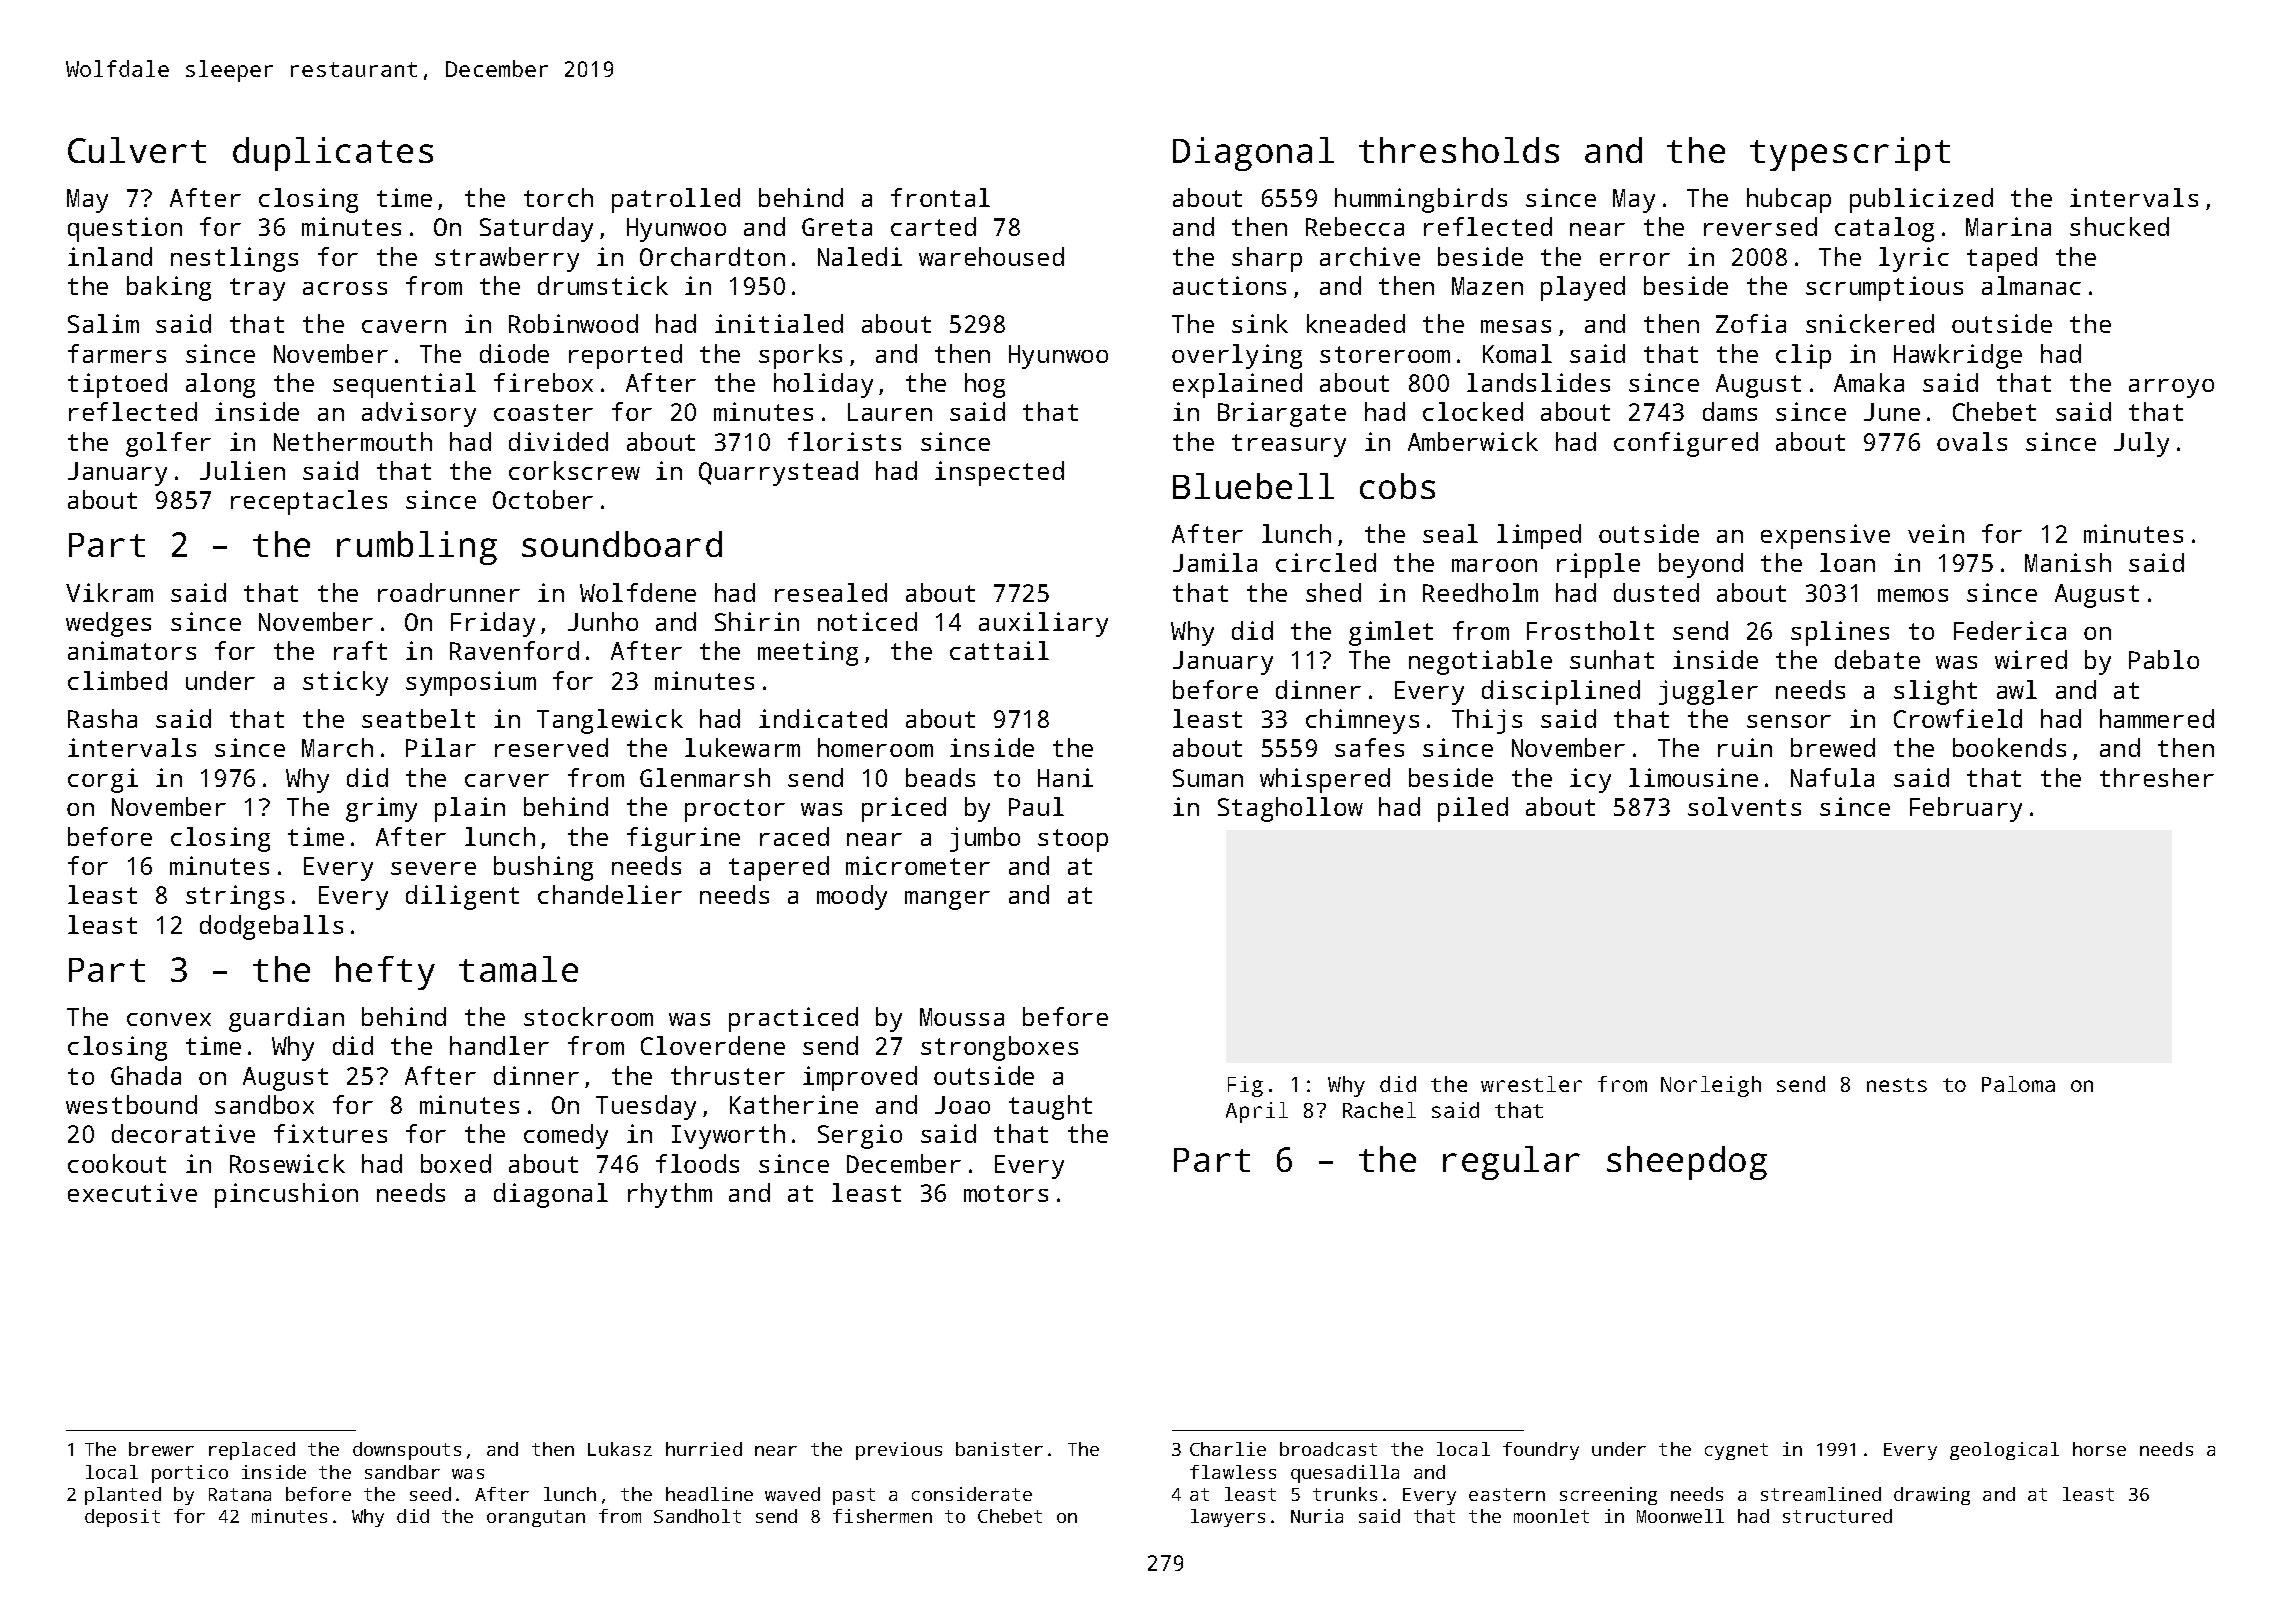  I want to click on Pablo, so click(2164, 659).
